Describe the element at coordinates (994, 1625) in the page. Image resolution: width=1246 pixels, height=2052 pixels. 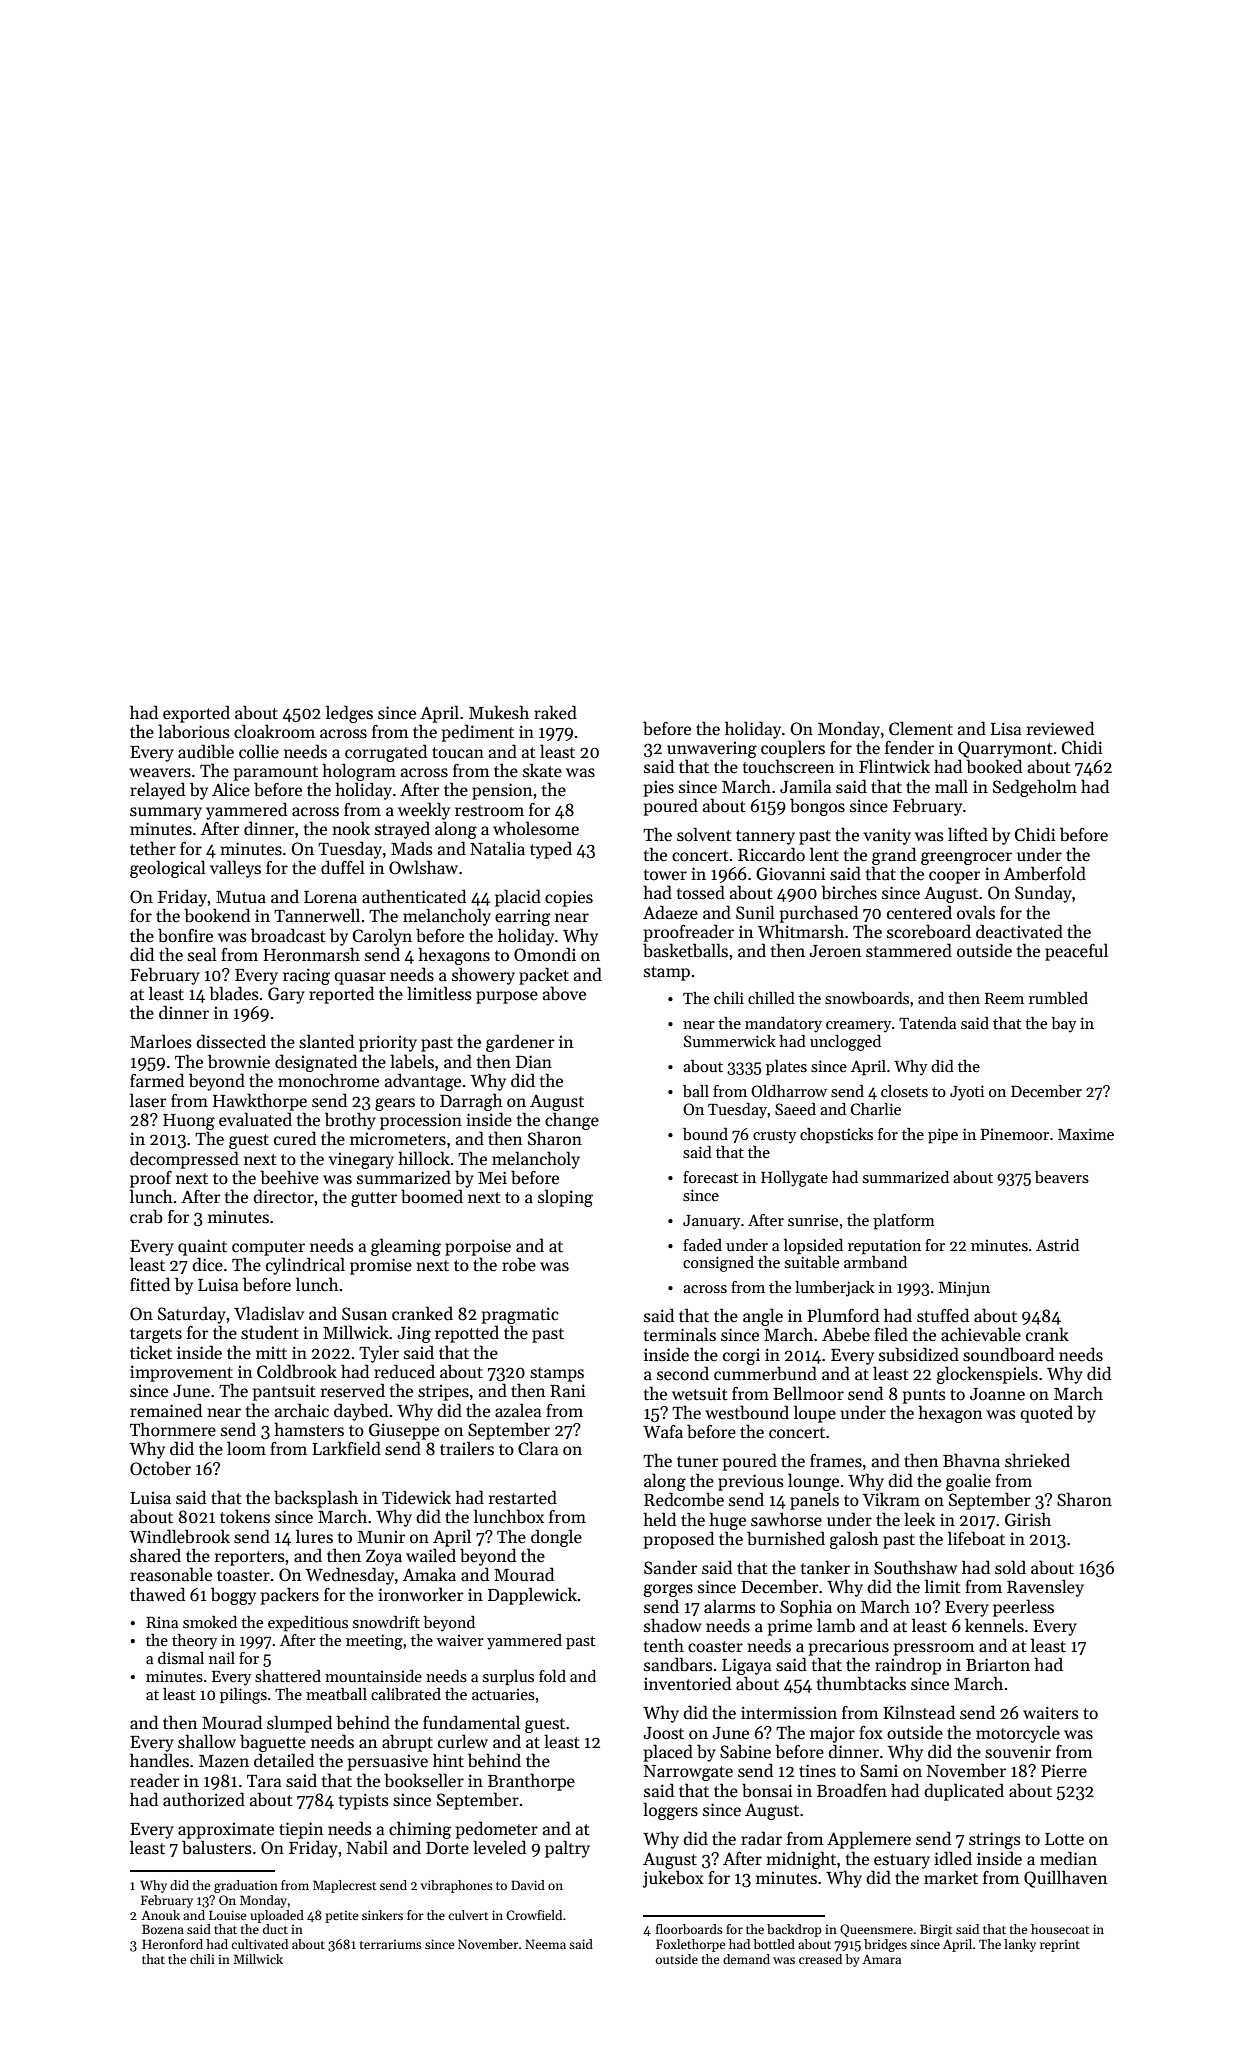
I see `kennels` at that location.
